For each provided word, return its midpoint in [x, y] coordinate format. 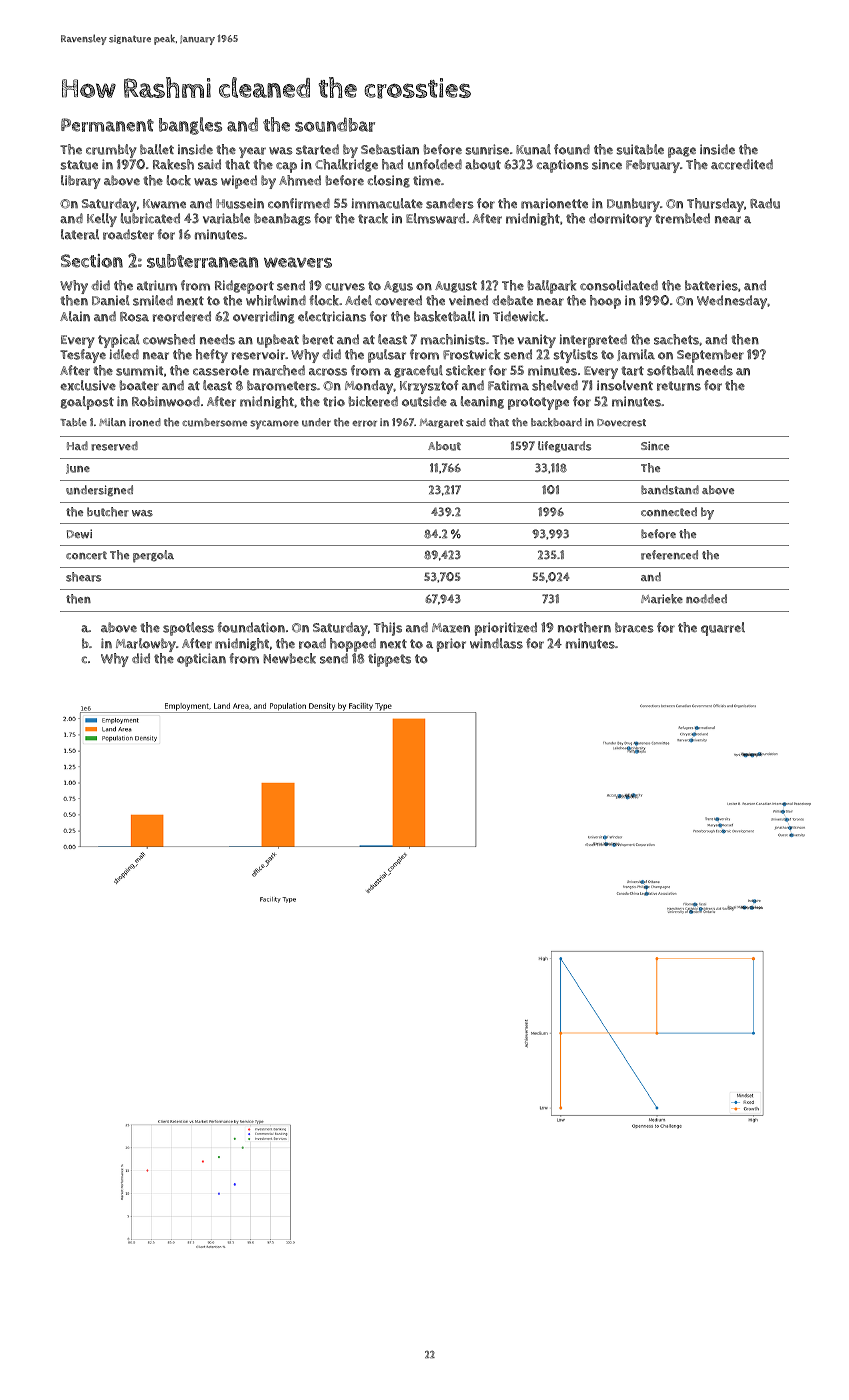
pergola [153, 556]
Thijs [388, 629]
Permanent [107, 125]
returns [679, 386]
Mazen [451, 628]
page [682, 152]
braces [634, 627]
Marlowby [146, 645]
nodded [706, 599]
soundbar [335, 124]
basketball [444, 316]
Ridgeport [244, 287]
